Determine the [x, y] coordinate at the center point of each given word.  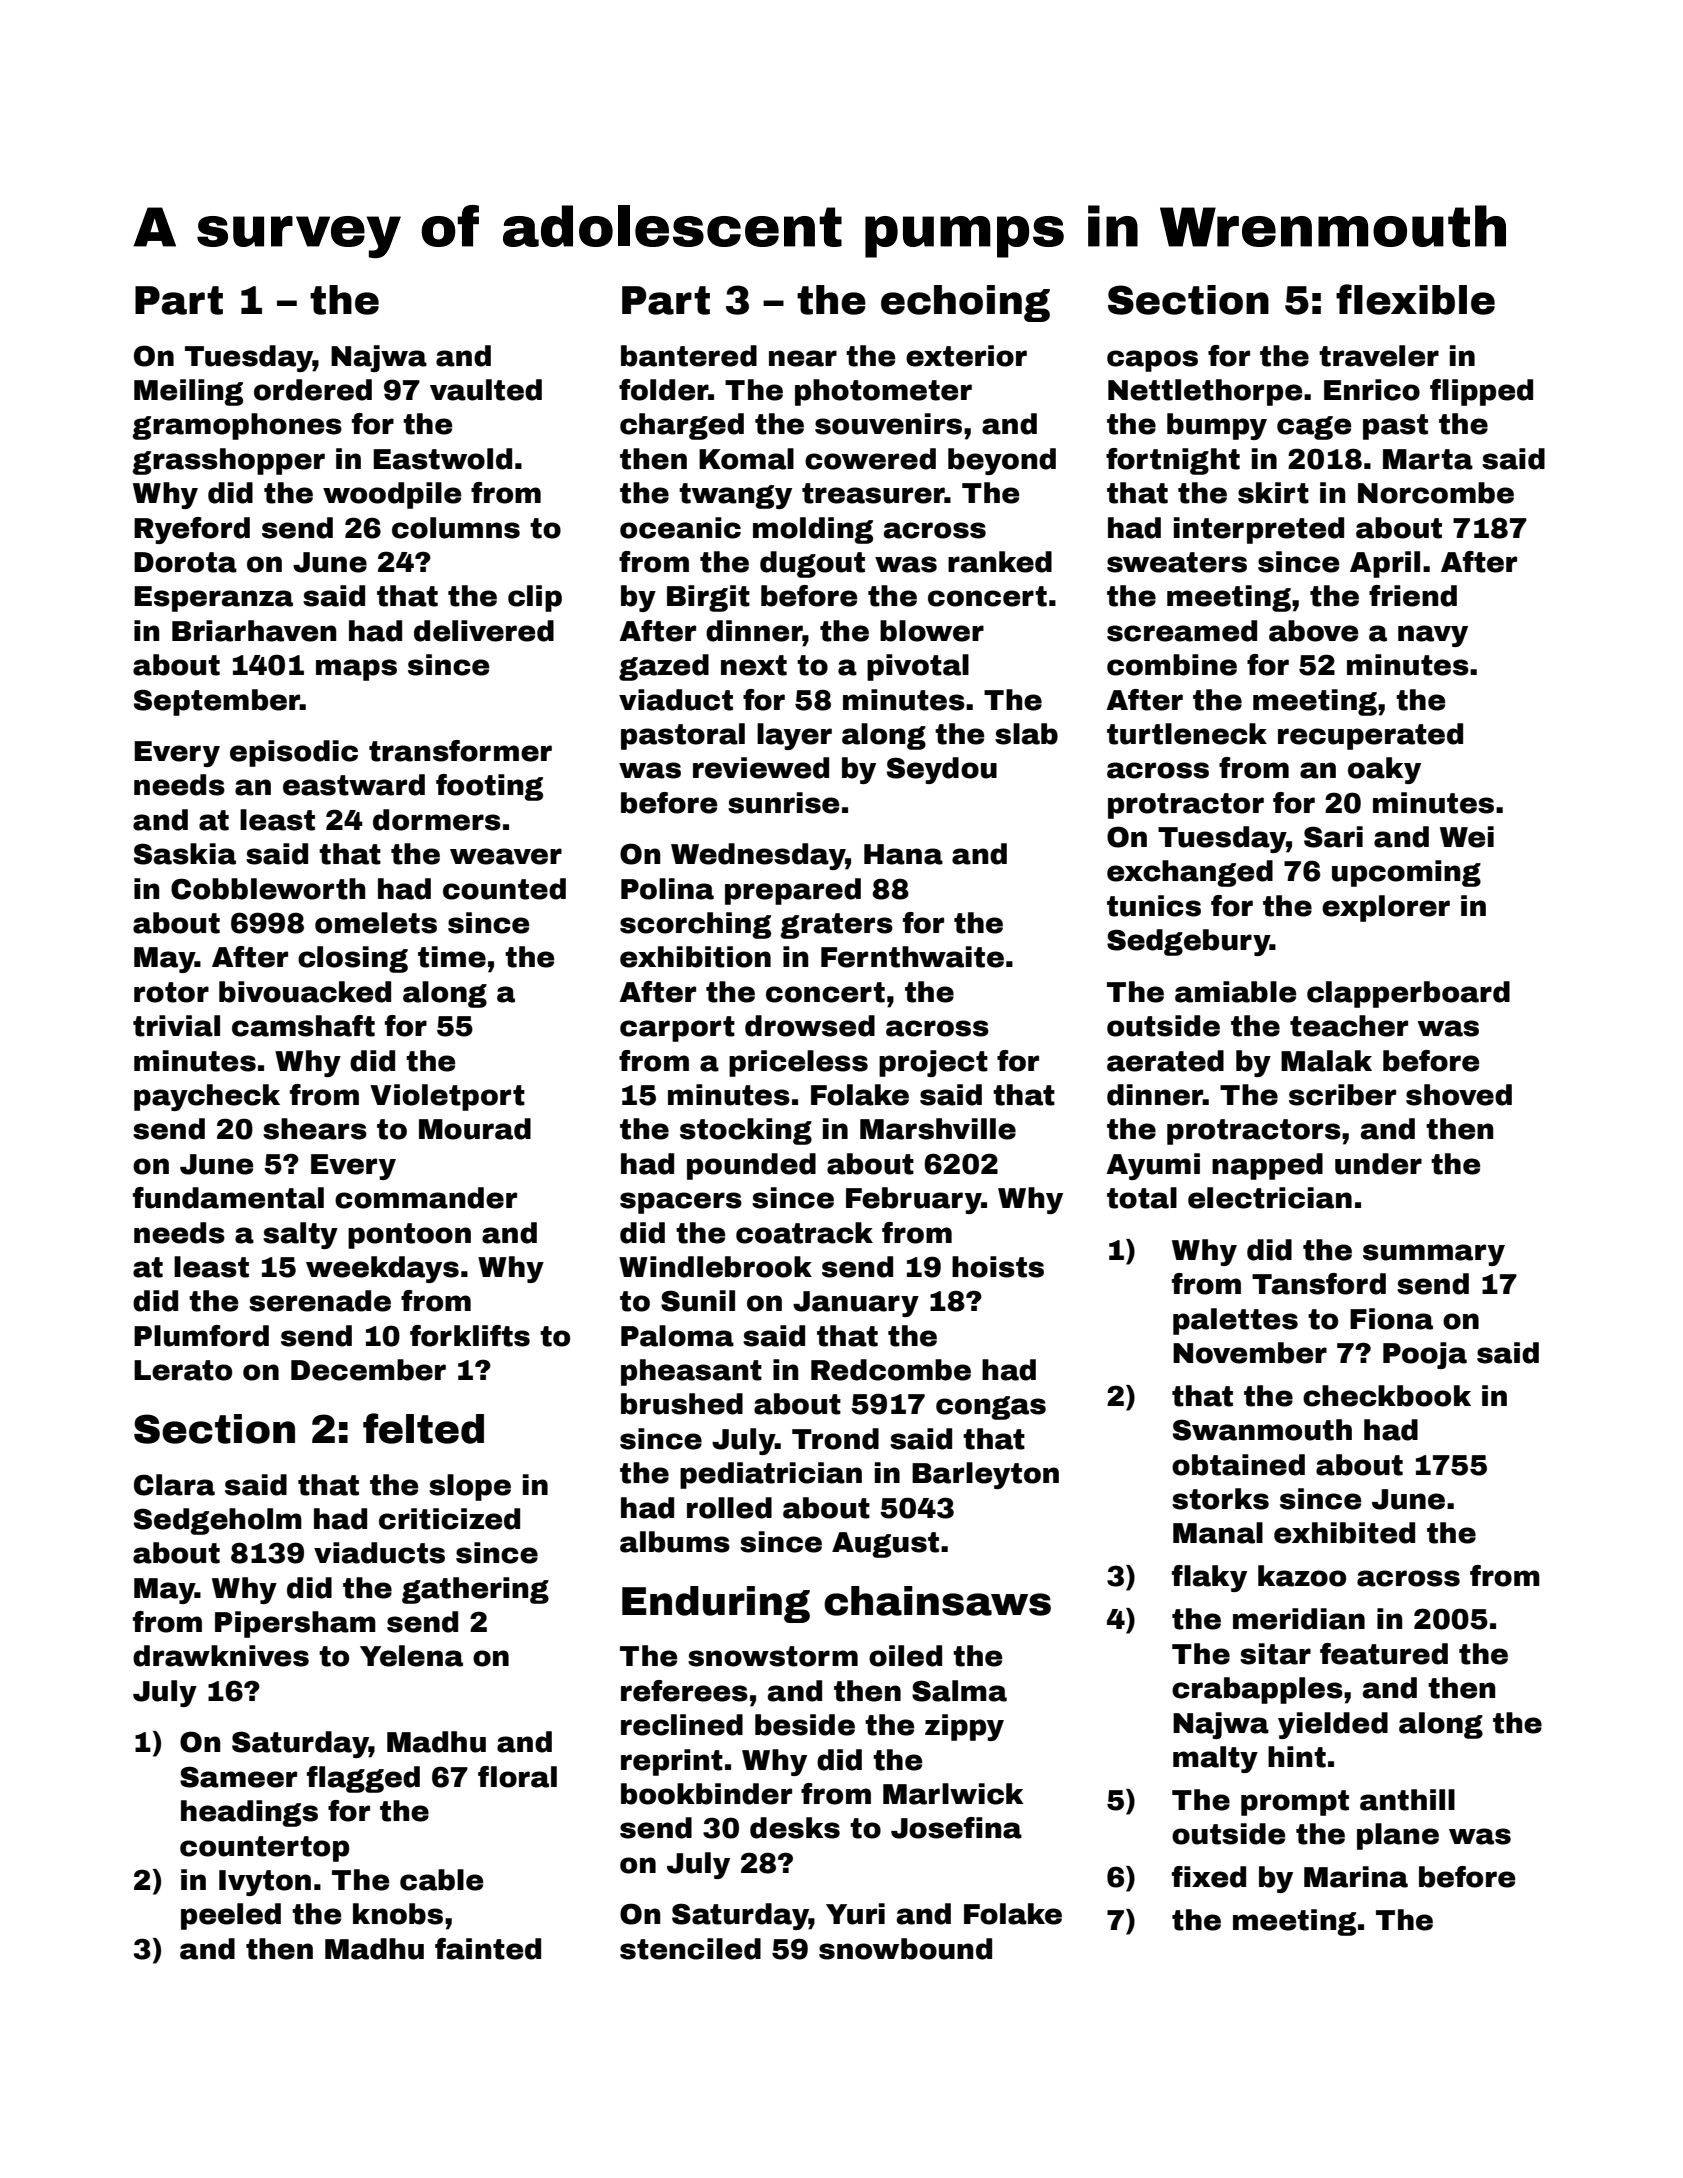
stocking [746, 1131]
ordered [313, 390]
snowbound [905, 1949]
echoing [965, 303]
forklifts [470, 1336]
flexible [1415, 299]
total [1142, 1198]
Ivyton [265, 1883]
